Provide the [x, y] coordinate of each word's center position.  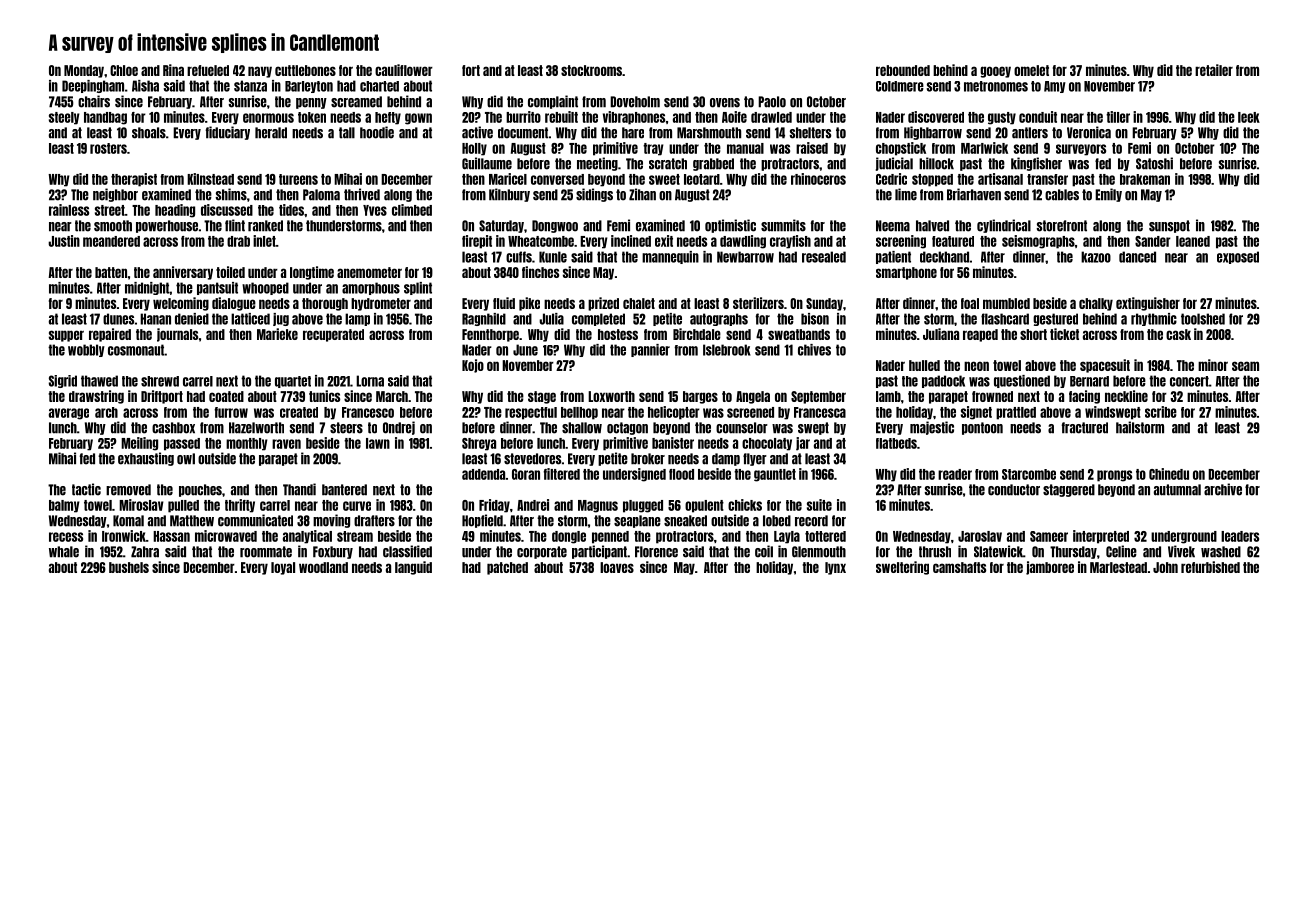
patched [507, 568]
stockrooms [591, 70]
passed [182, 444]
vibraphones [634, 118]
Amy [1055, 87]
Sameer [1049, 536]
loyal [283, 568]
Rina [173, 70]
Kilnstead [210, 179]
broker [648, 459]
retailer [1214, 70]
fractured [1084, 428]
